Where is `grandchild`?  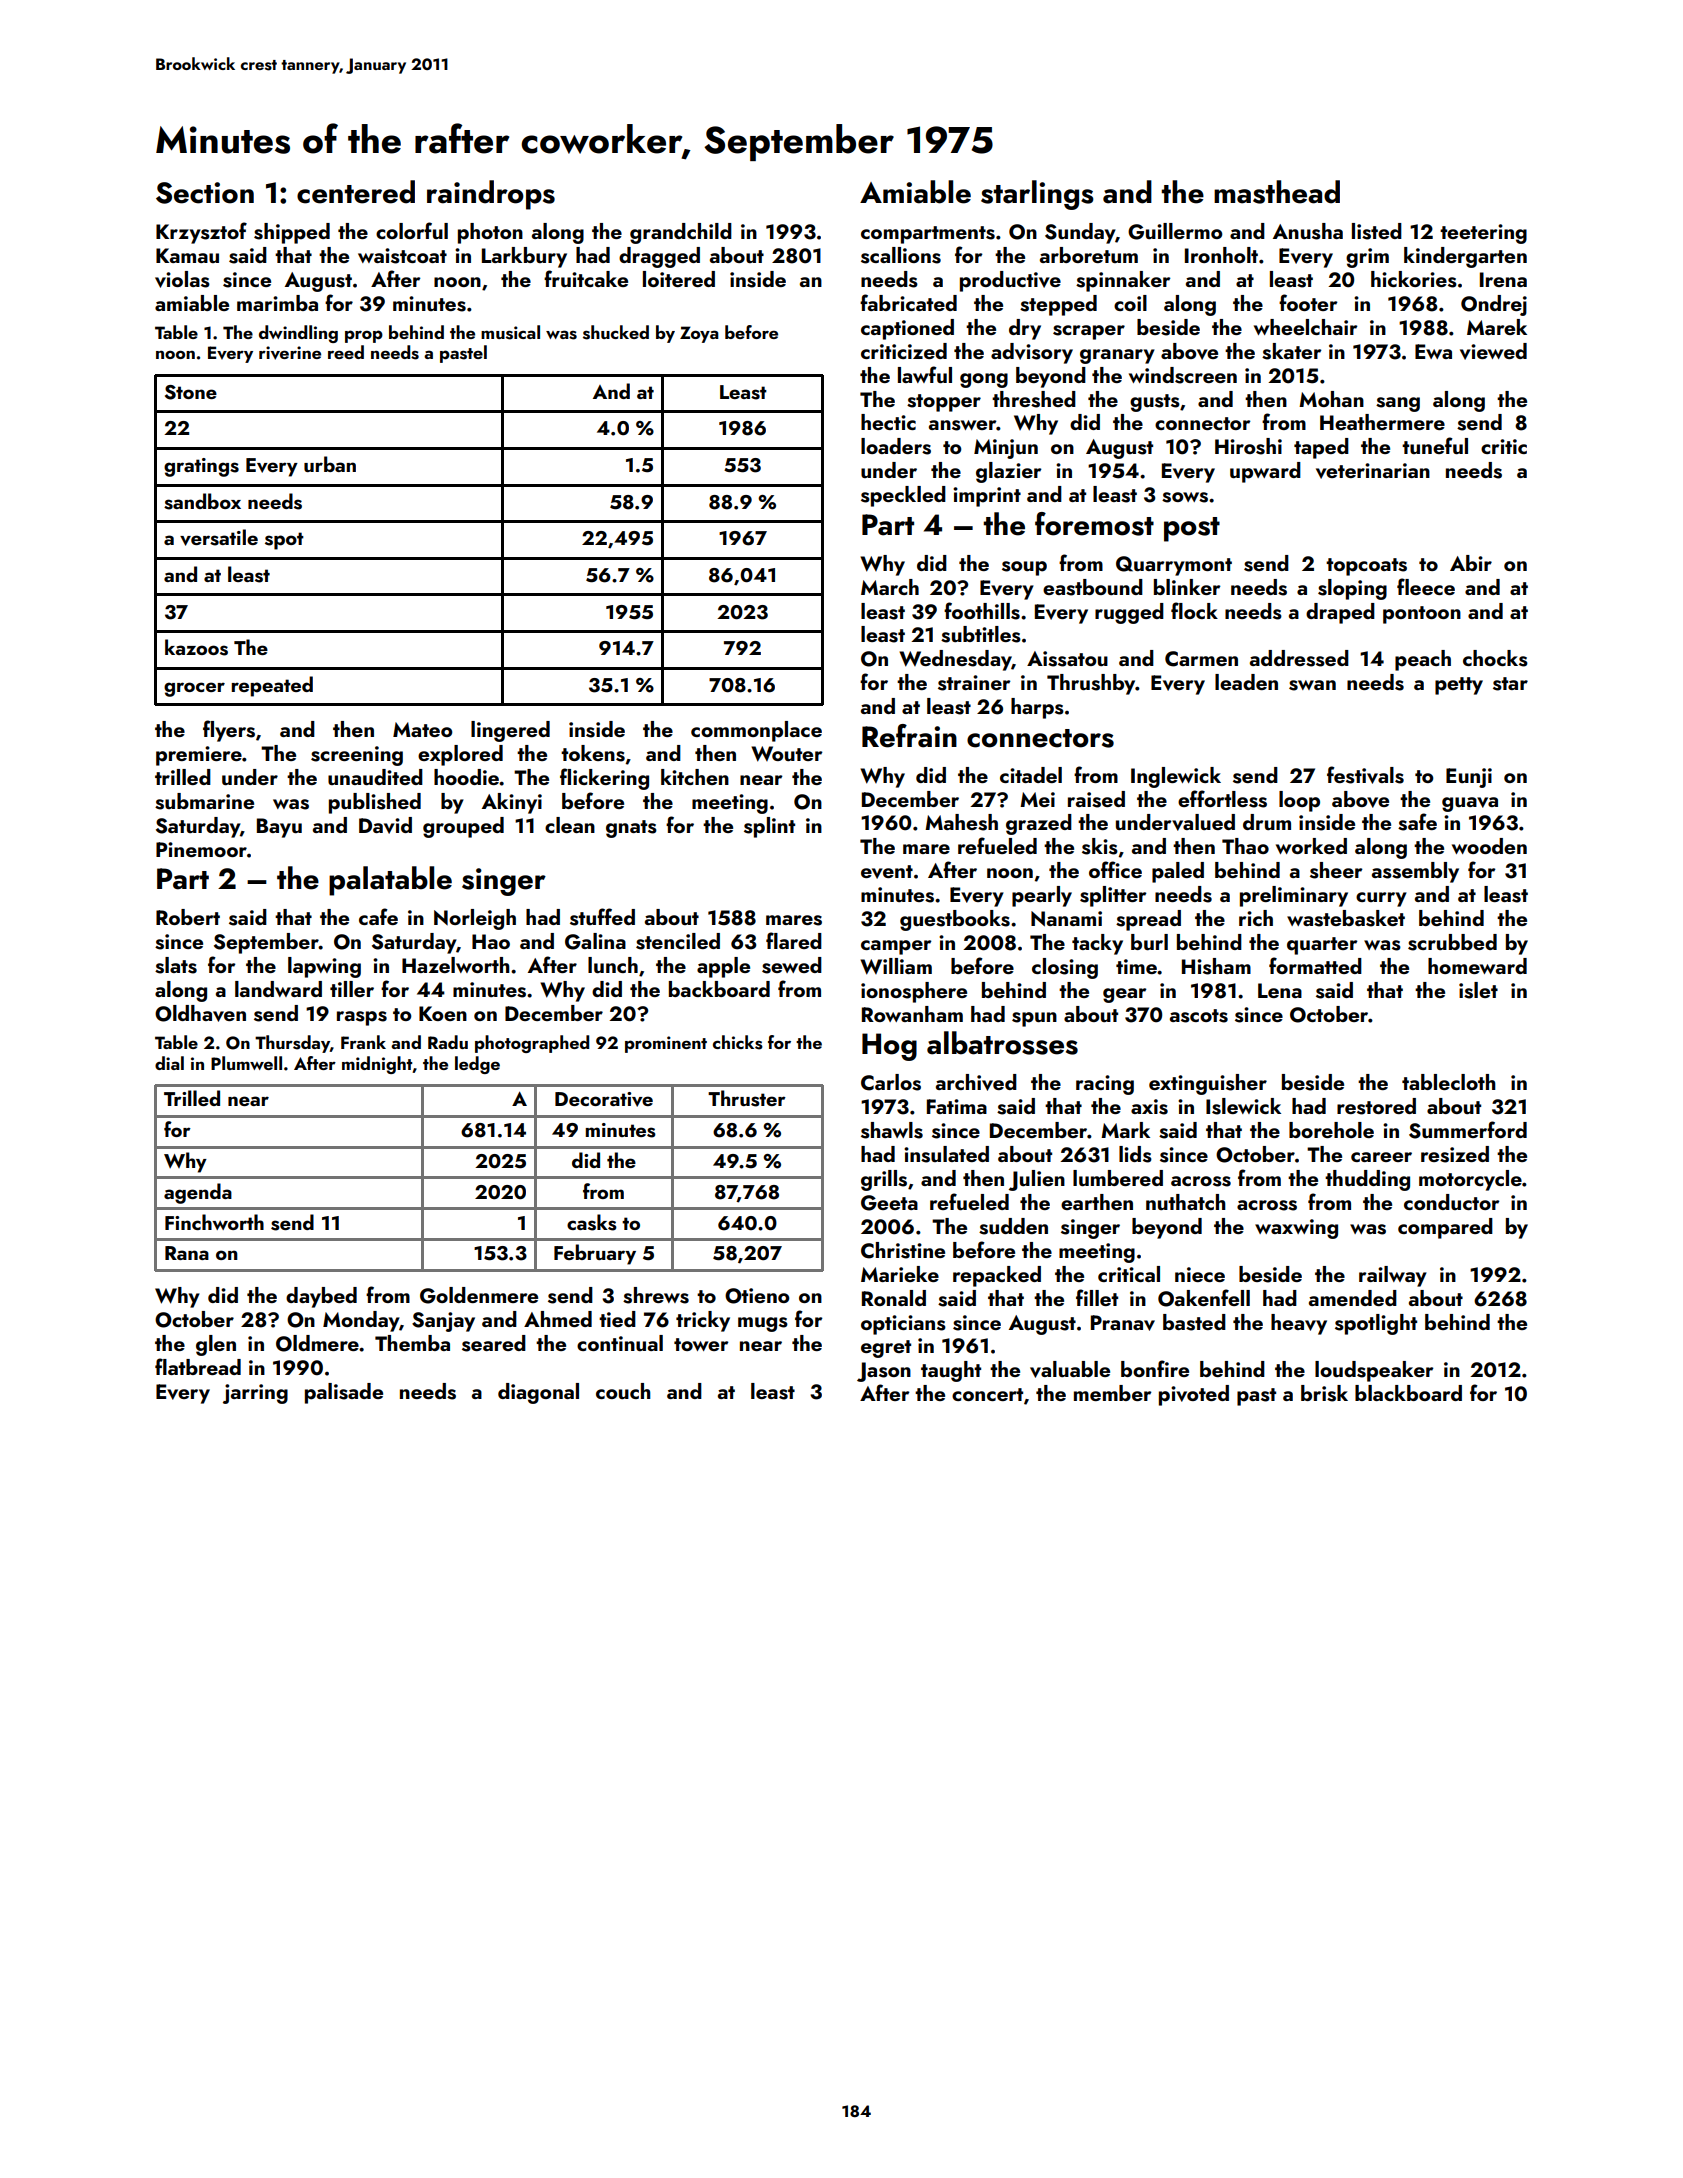 grandchild is located at coordinates (681, 233).
